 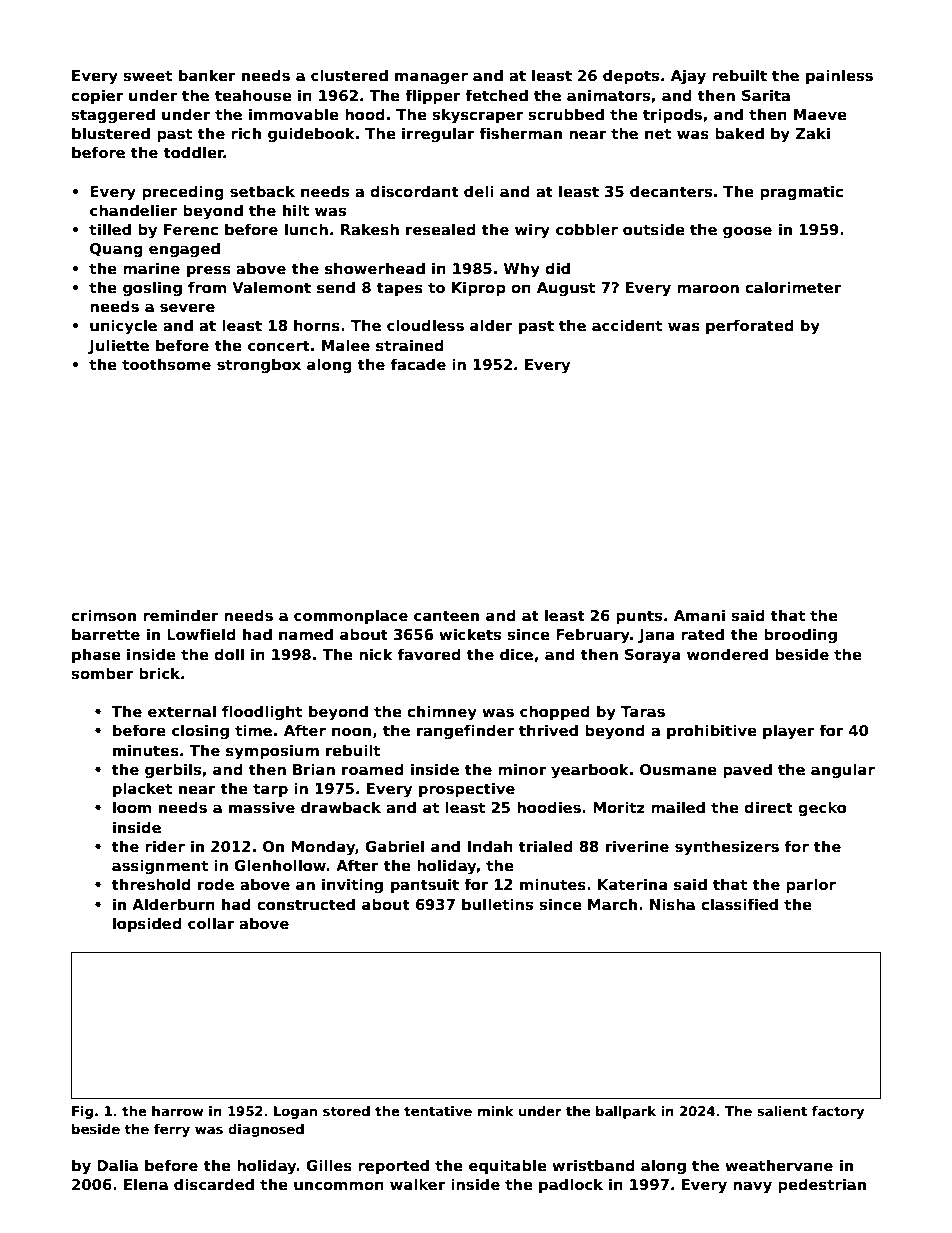 What do you see at coordinates (279, 345) in the screenshot?
I see `concert` at bounding box center [279, 345].
